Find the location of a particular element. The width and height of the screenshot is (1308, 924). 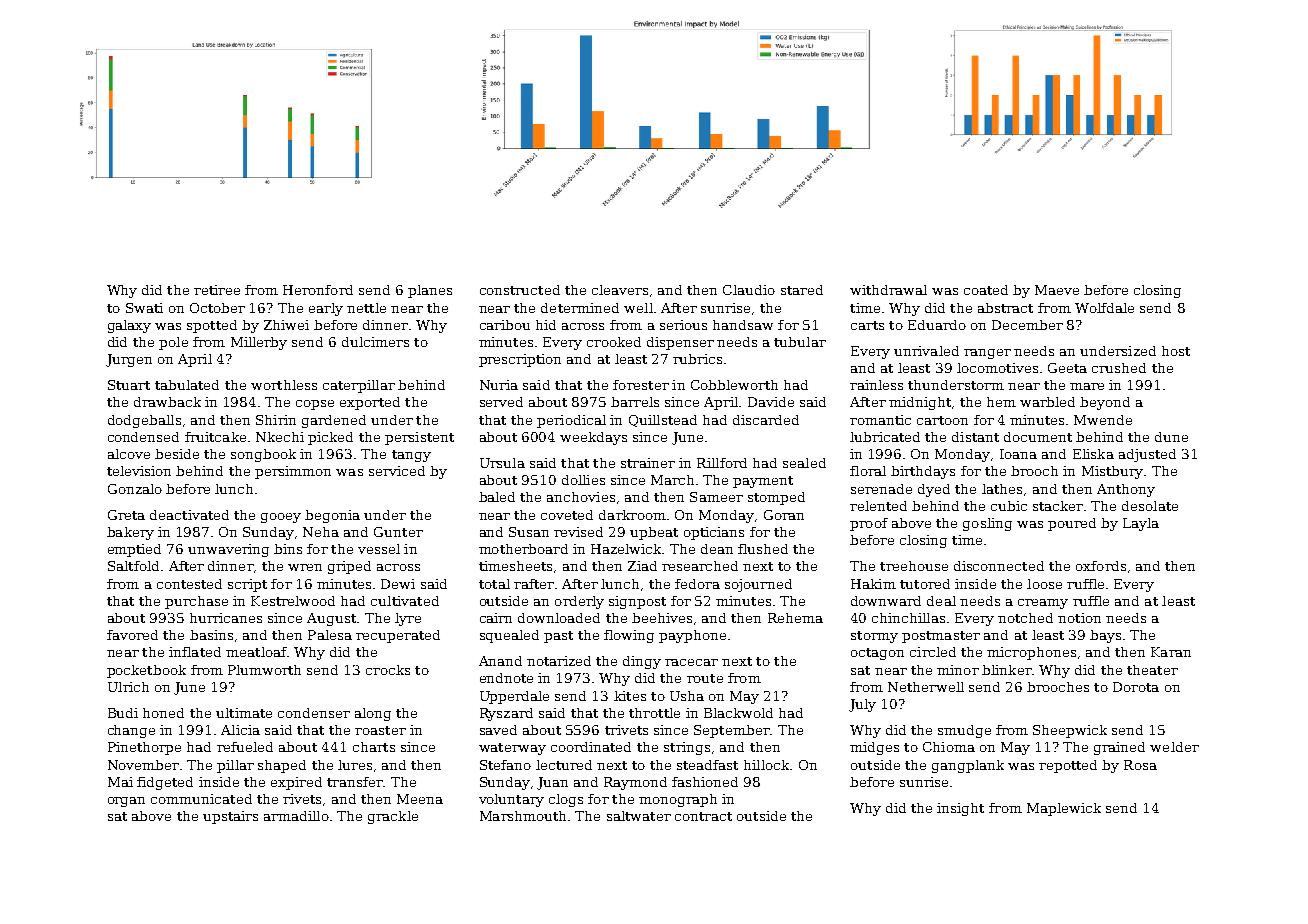

barrels is located at coordinates (635, 402).
